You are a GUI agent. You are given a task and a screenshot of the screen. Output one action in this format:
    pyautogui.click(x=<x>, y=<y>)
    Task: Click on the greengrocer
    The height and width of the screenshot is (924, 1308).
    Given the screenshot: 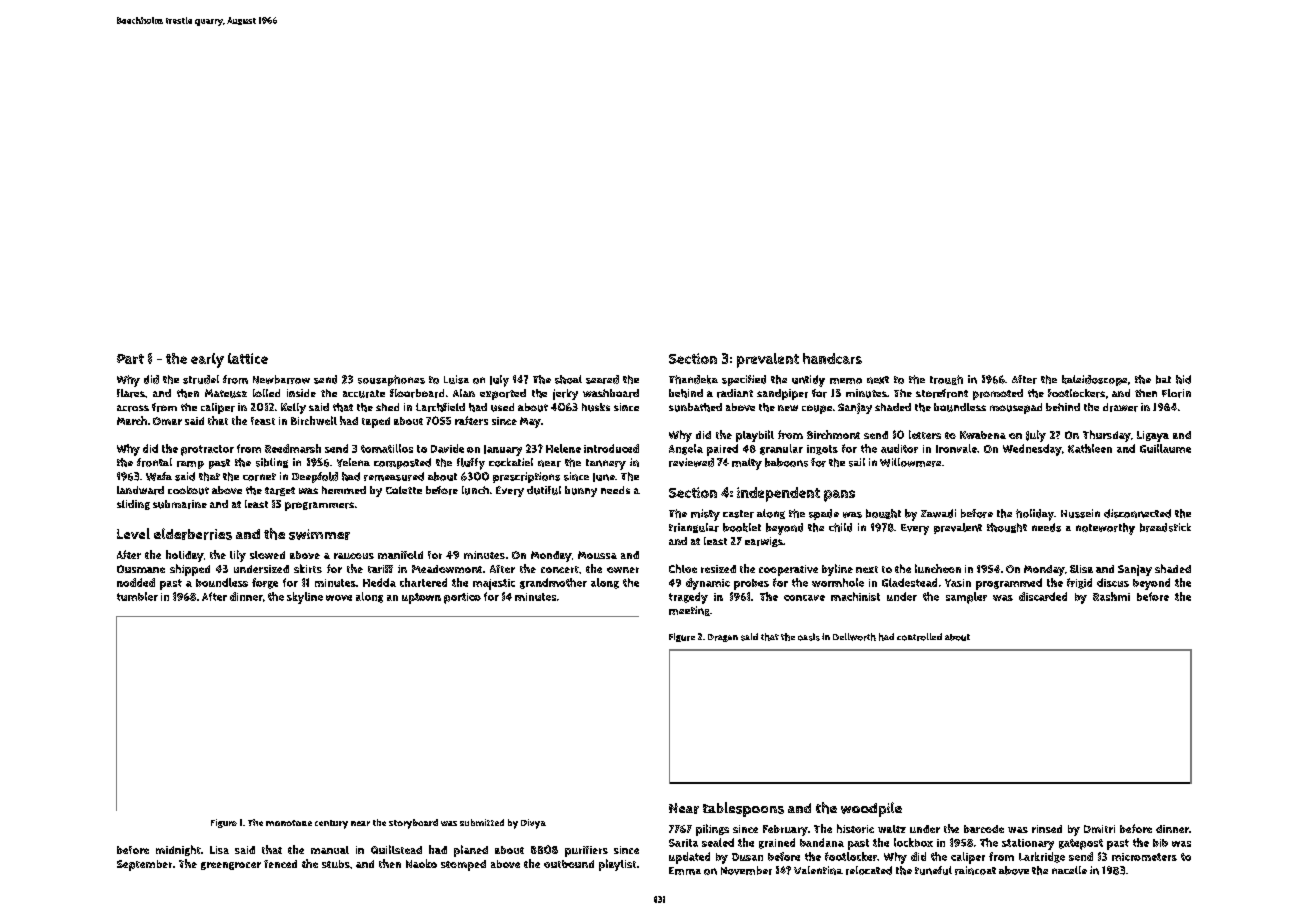 What is the action you would take?
    pyautogui.click(x=231, y=866)
